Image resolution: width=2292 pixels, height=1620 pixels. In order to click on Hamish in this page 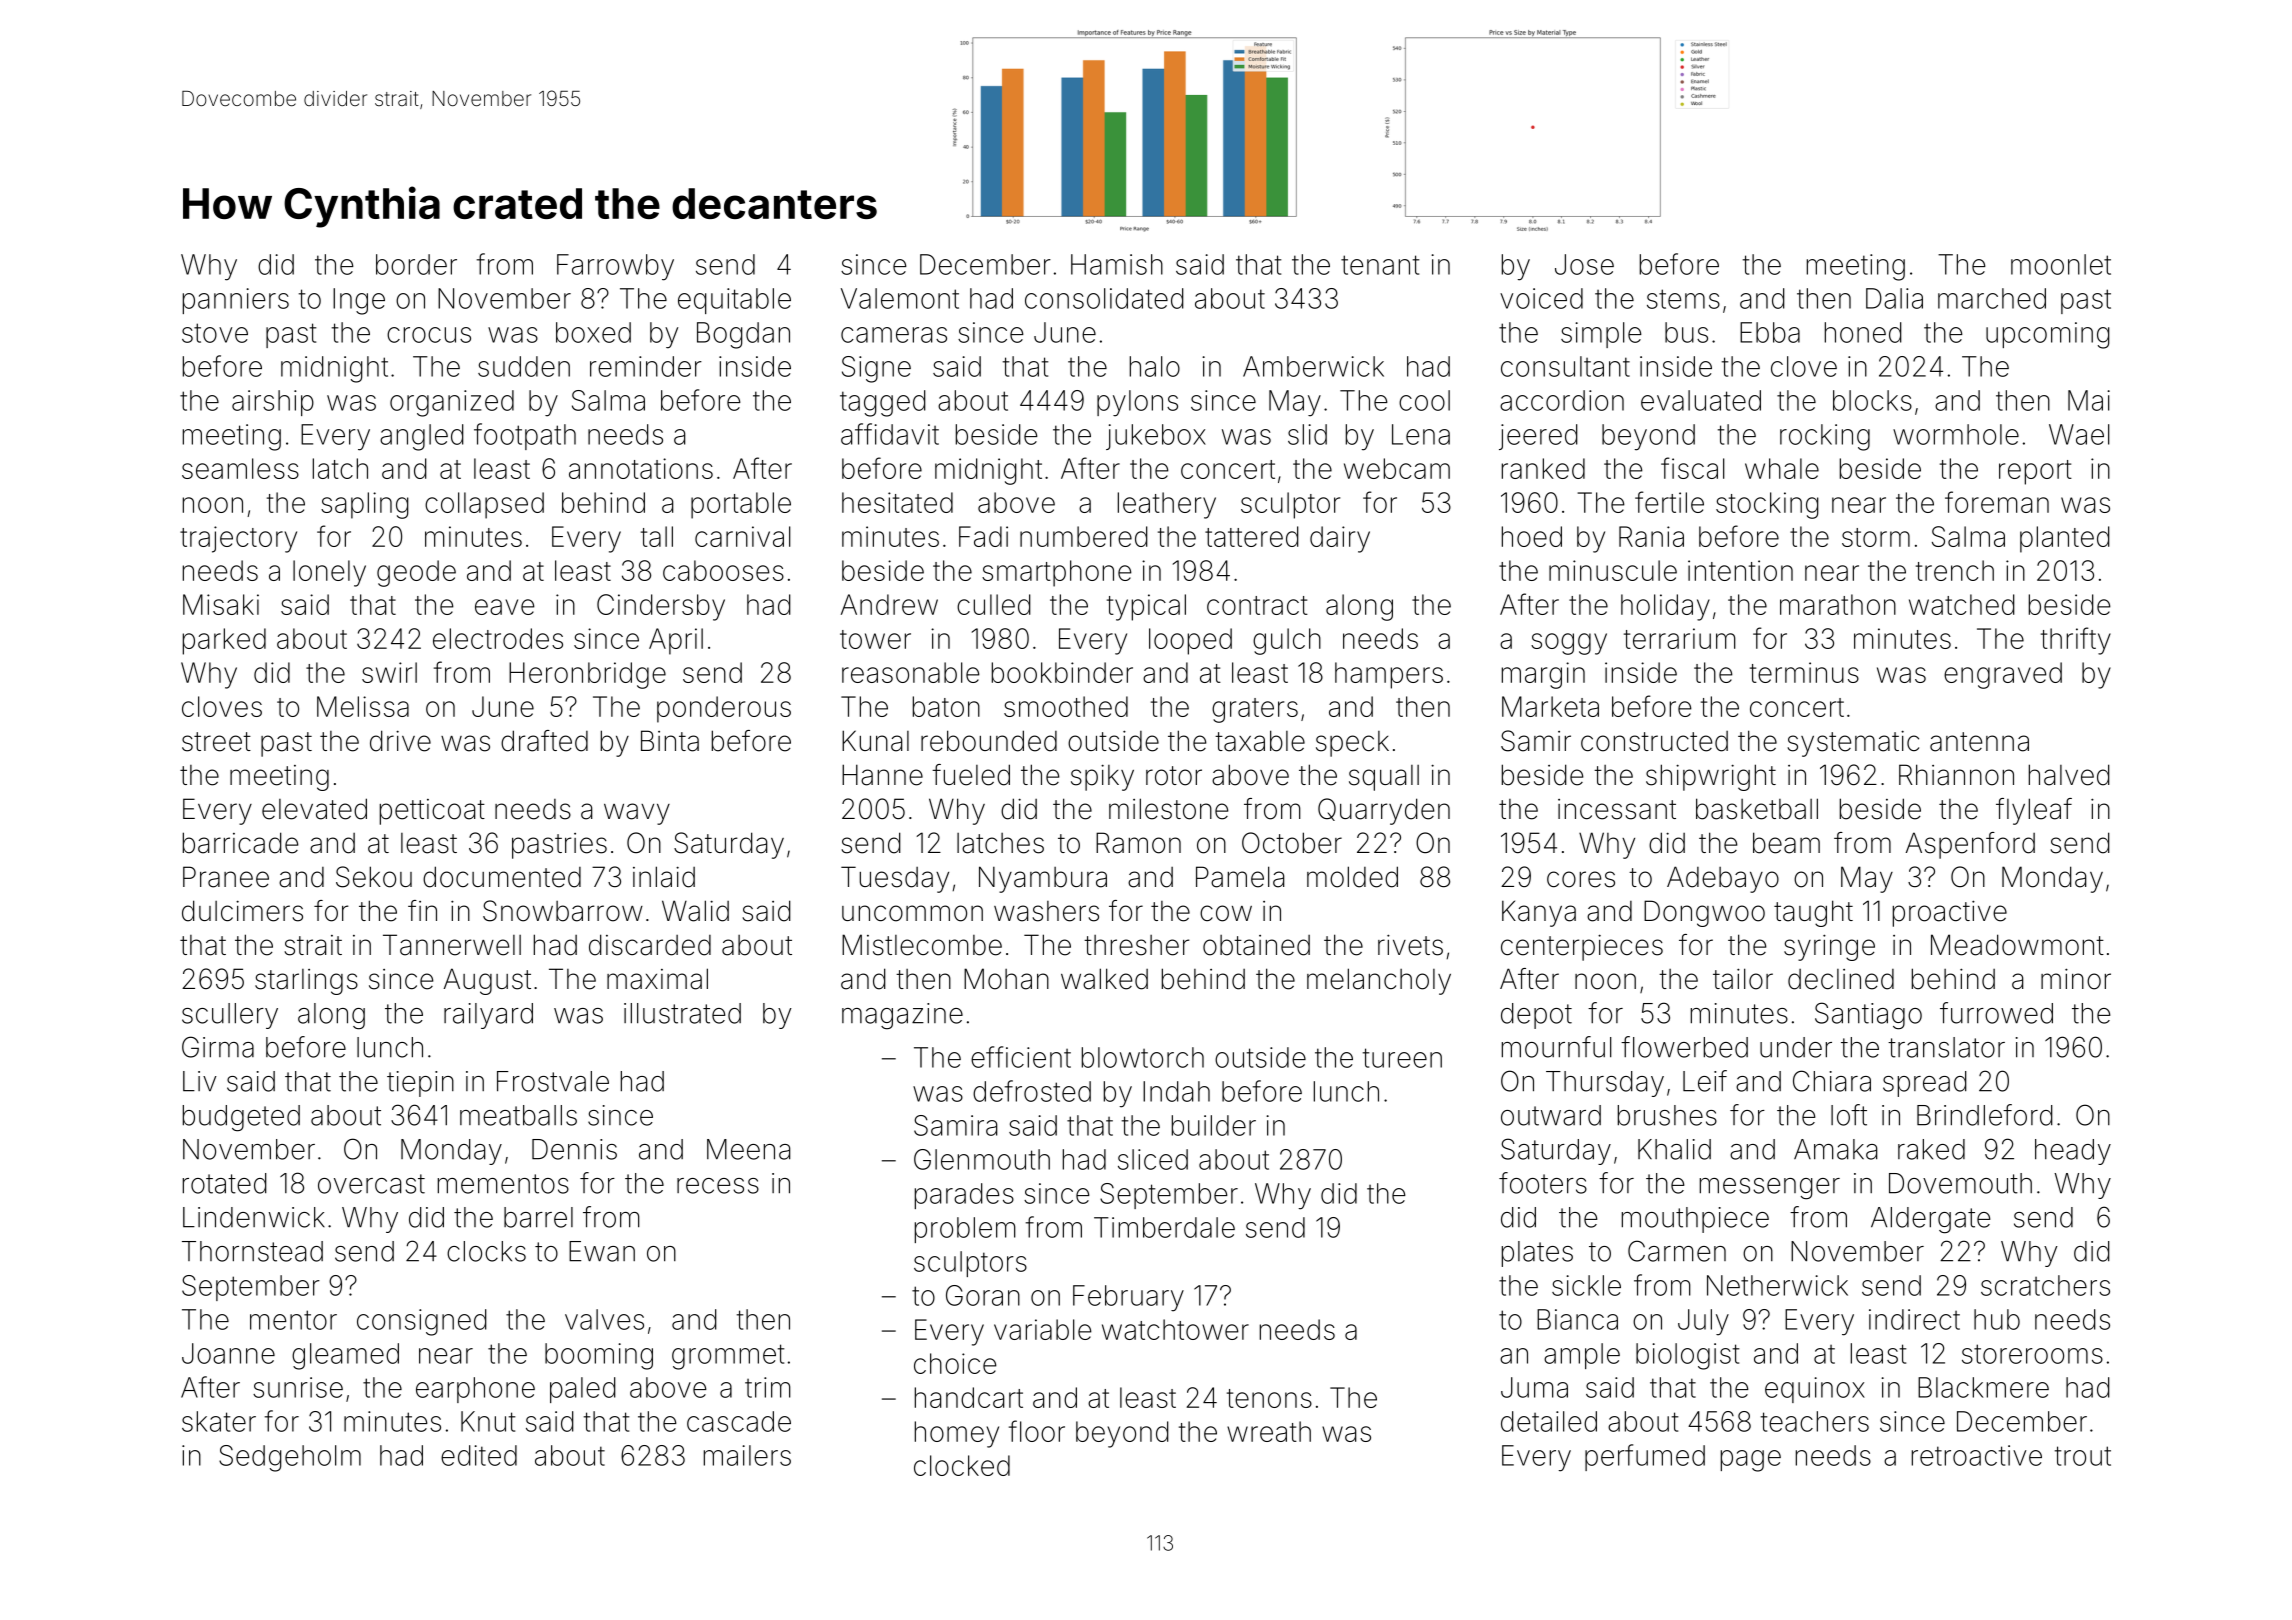, I will do `click(1117, 264)`.
